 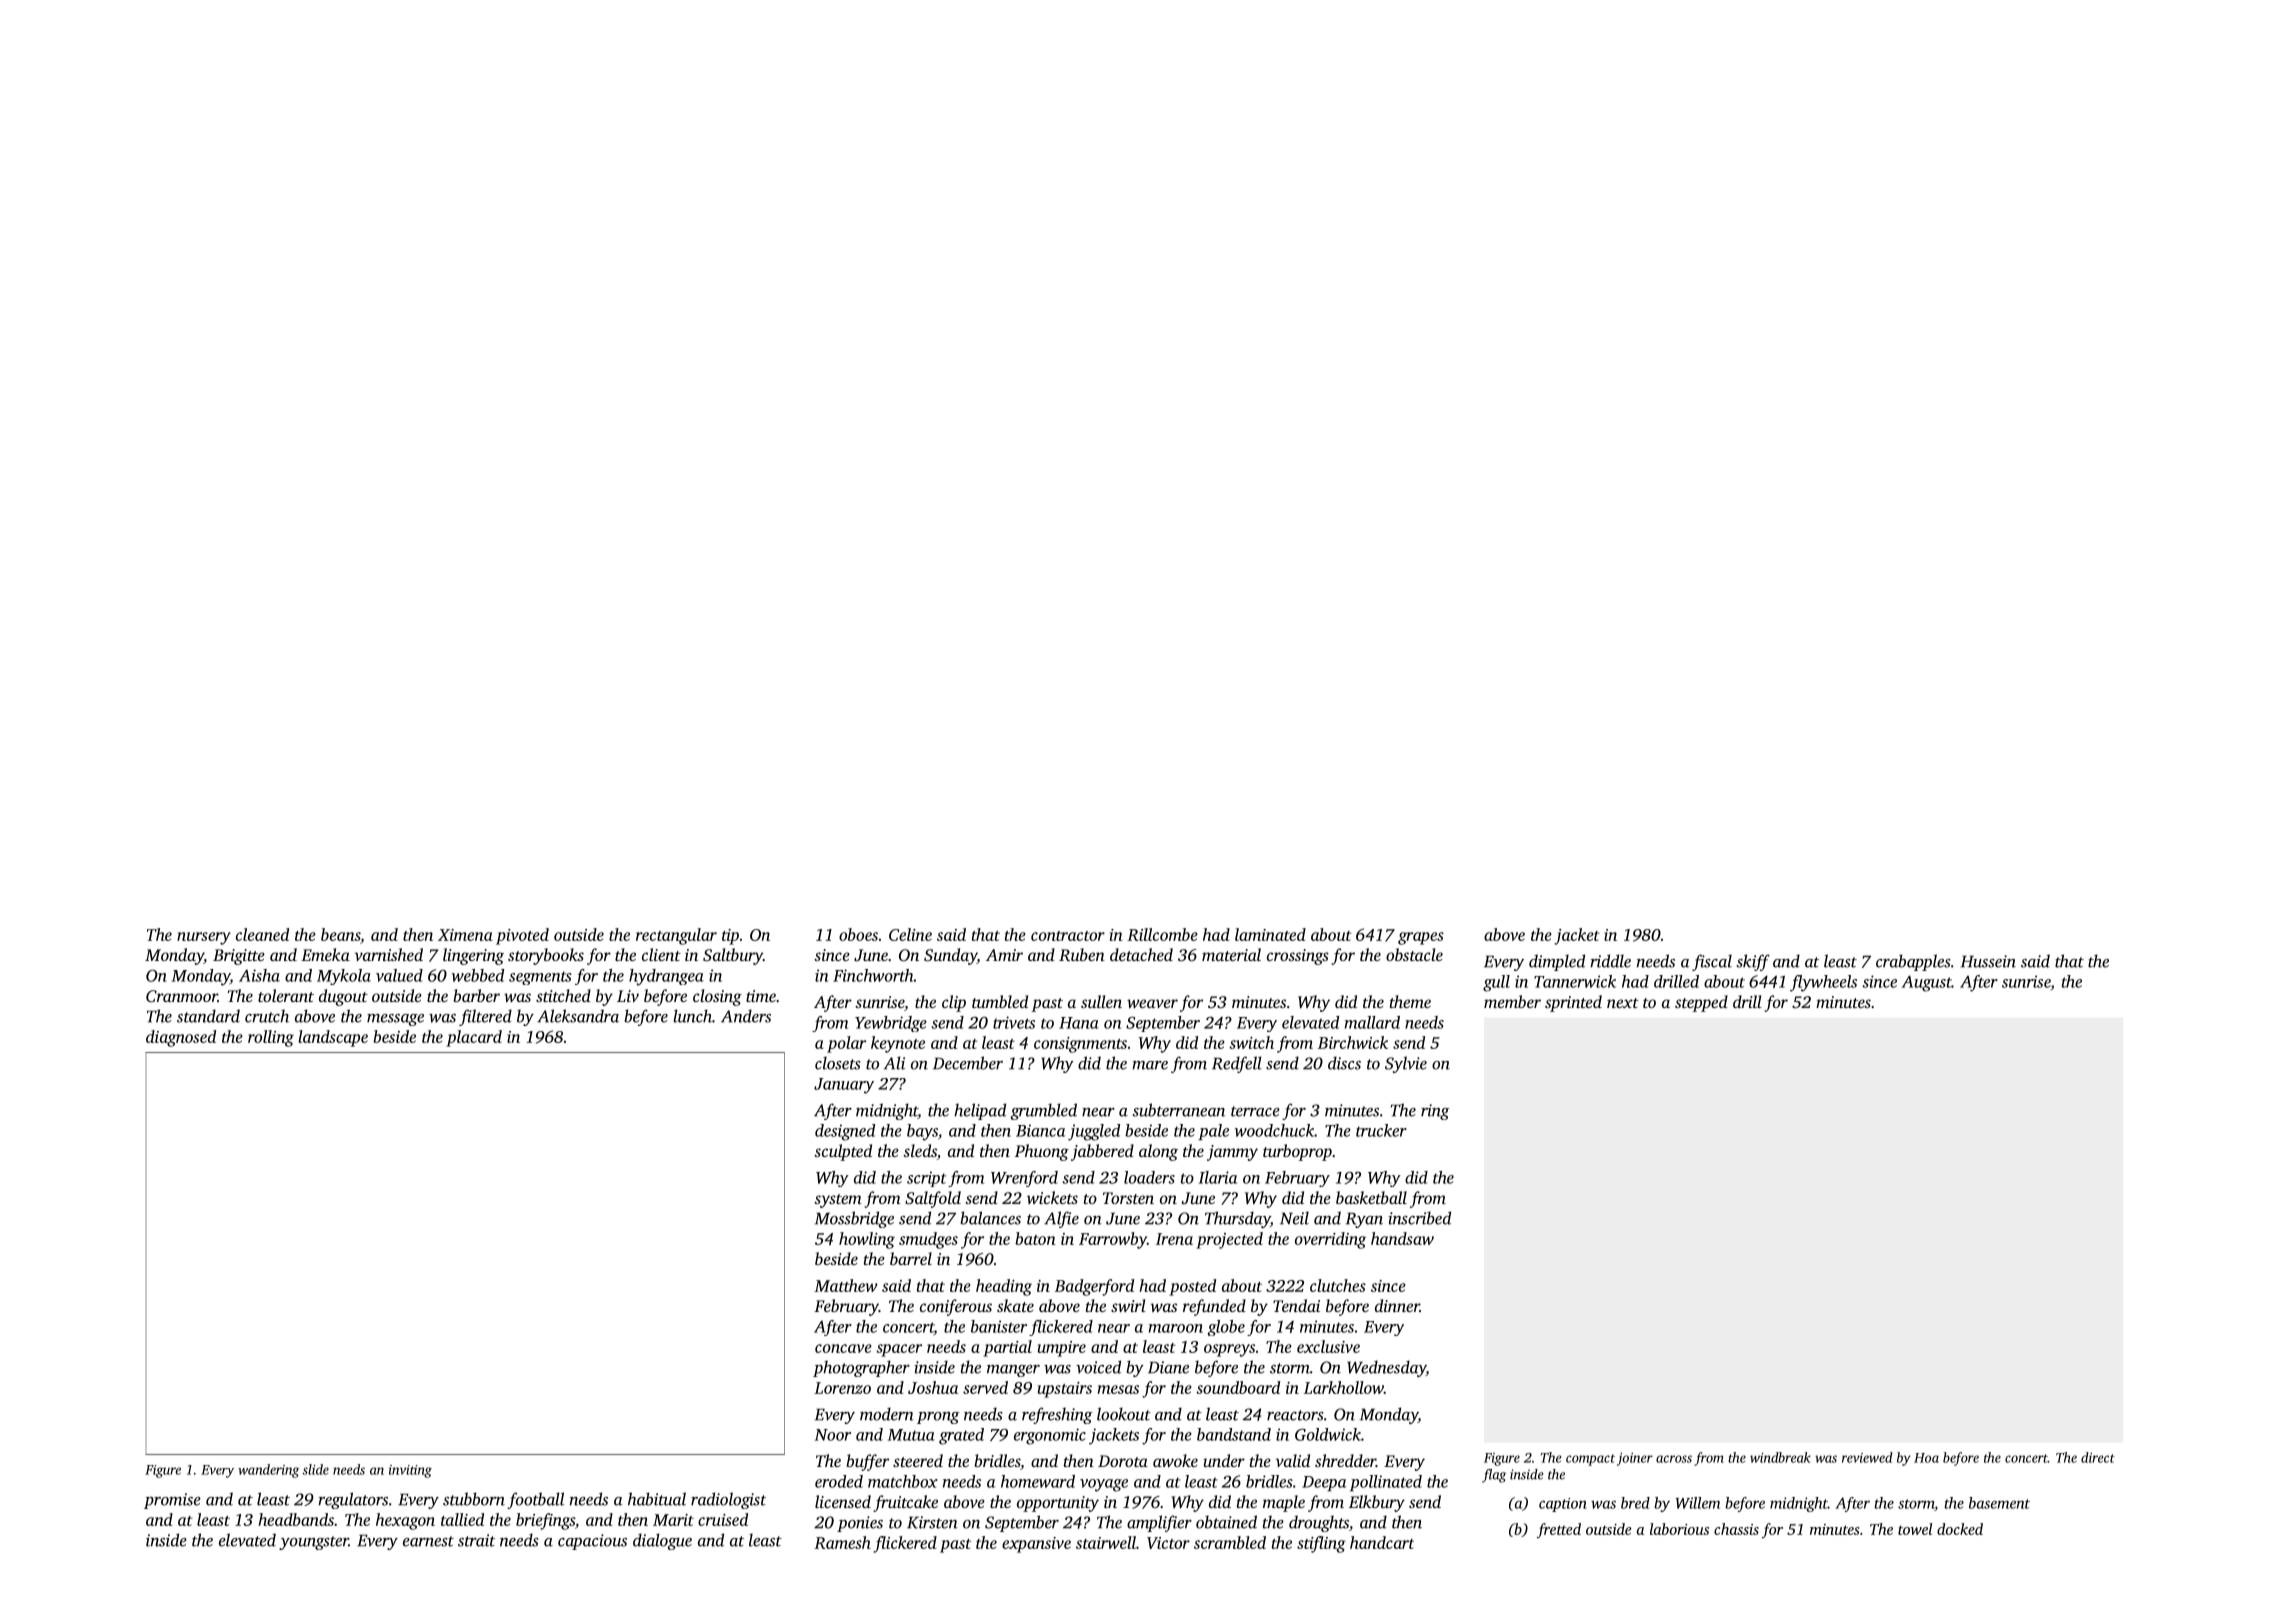 What do you see at coordinates (1328, 1346) in the screenshot?
I see `exclusive` at bounding box center [1328, 1346].
